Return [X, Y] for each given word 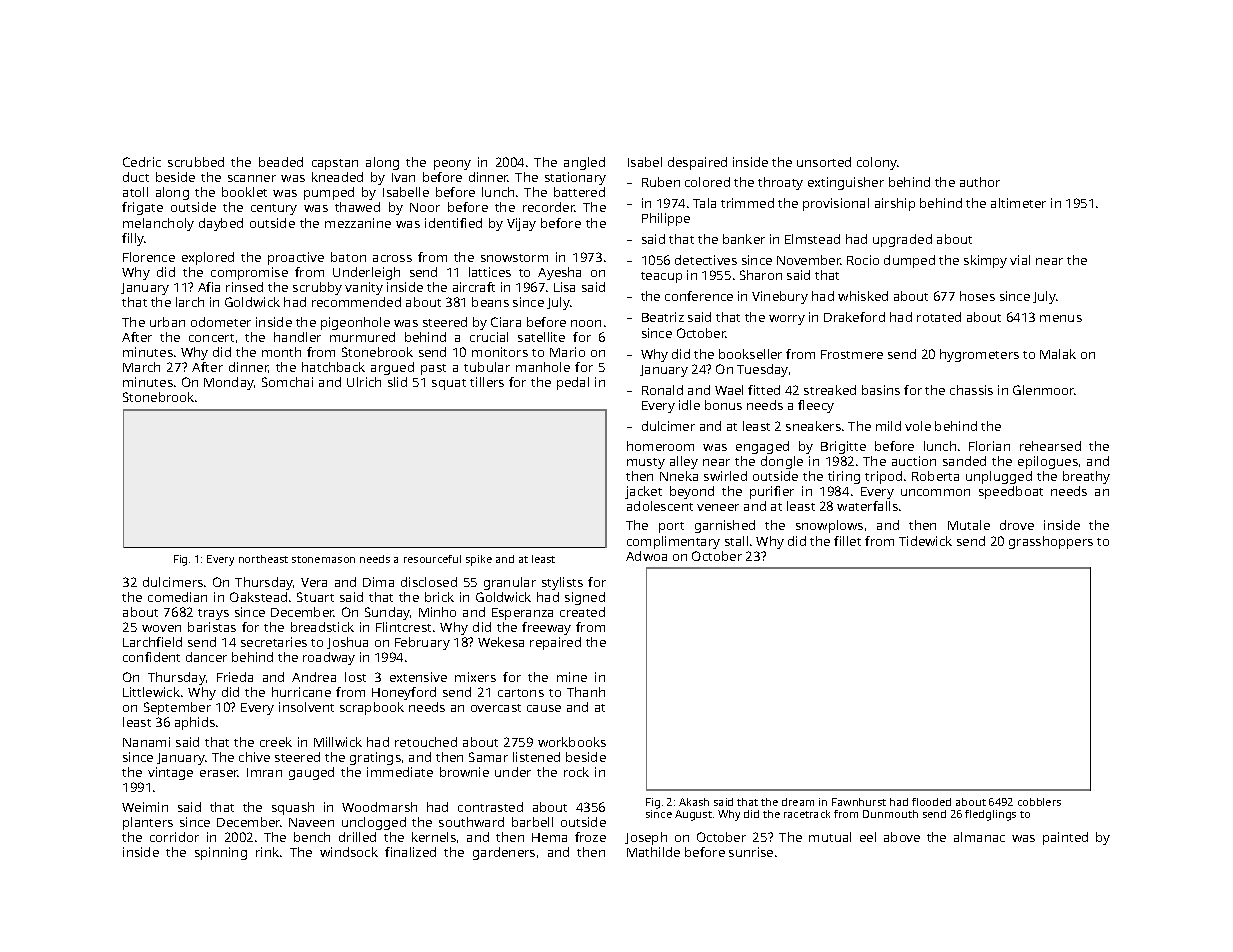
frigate [142, 208]
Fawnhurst [859, 802]
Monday [229, 383]
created [582, 612]
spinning [221, 853]
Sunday [387, 613]
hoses [977, 296]
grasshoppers [1051, 542]
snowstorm [514, 258]
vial [1020, 260]
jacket [643, 492]
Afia [209, 287]
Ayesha [559, 273]
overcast [496, 708]
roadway [329, 658]
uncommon [935, 492]
